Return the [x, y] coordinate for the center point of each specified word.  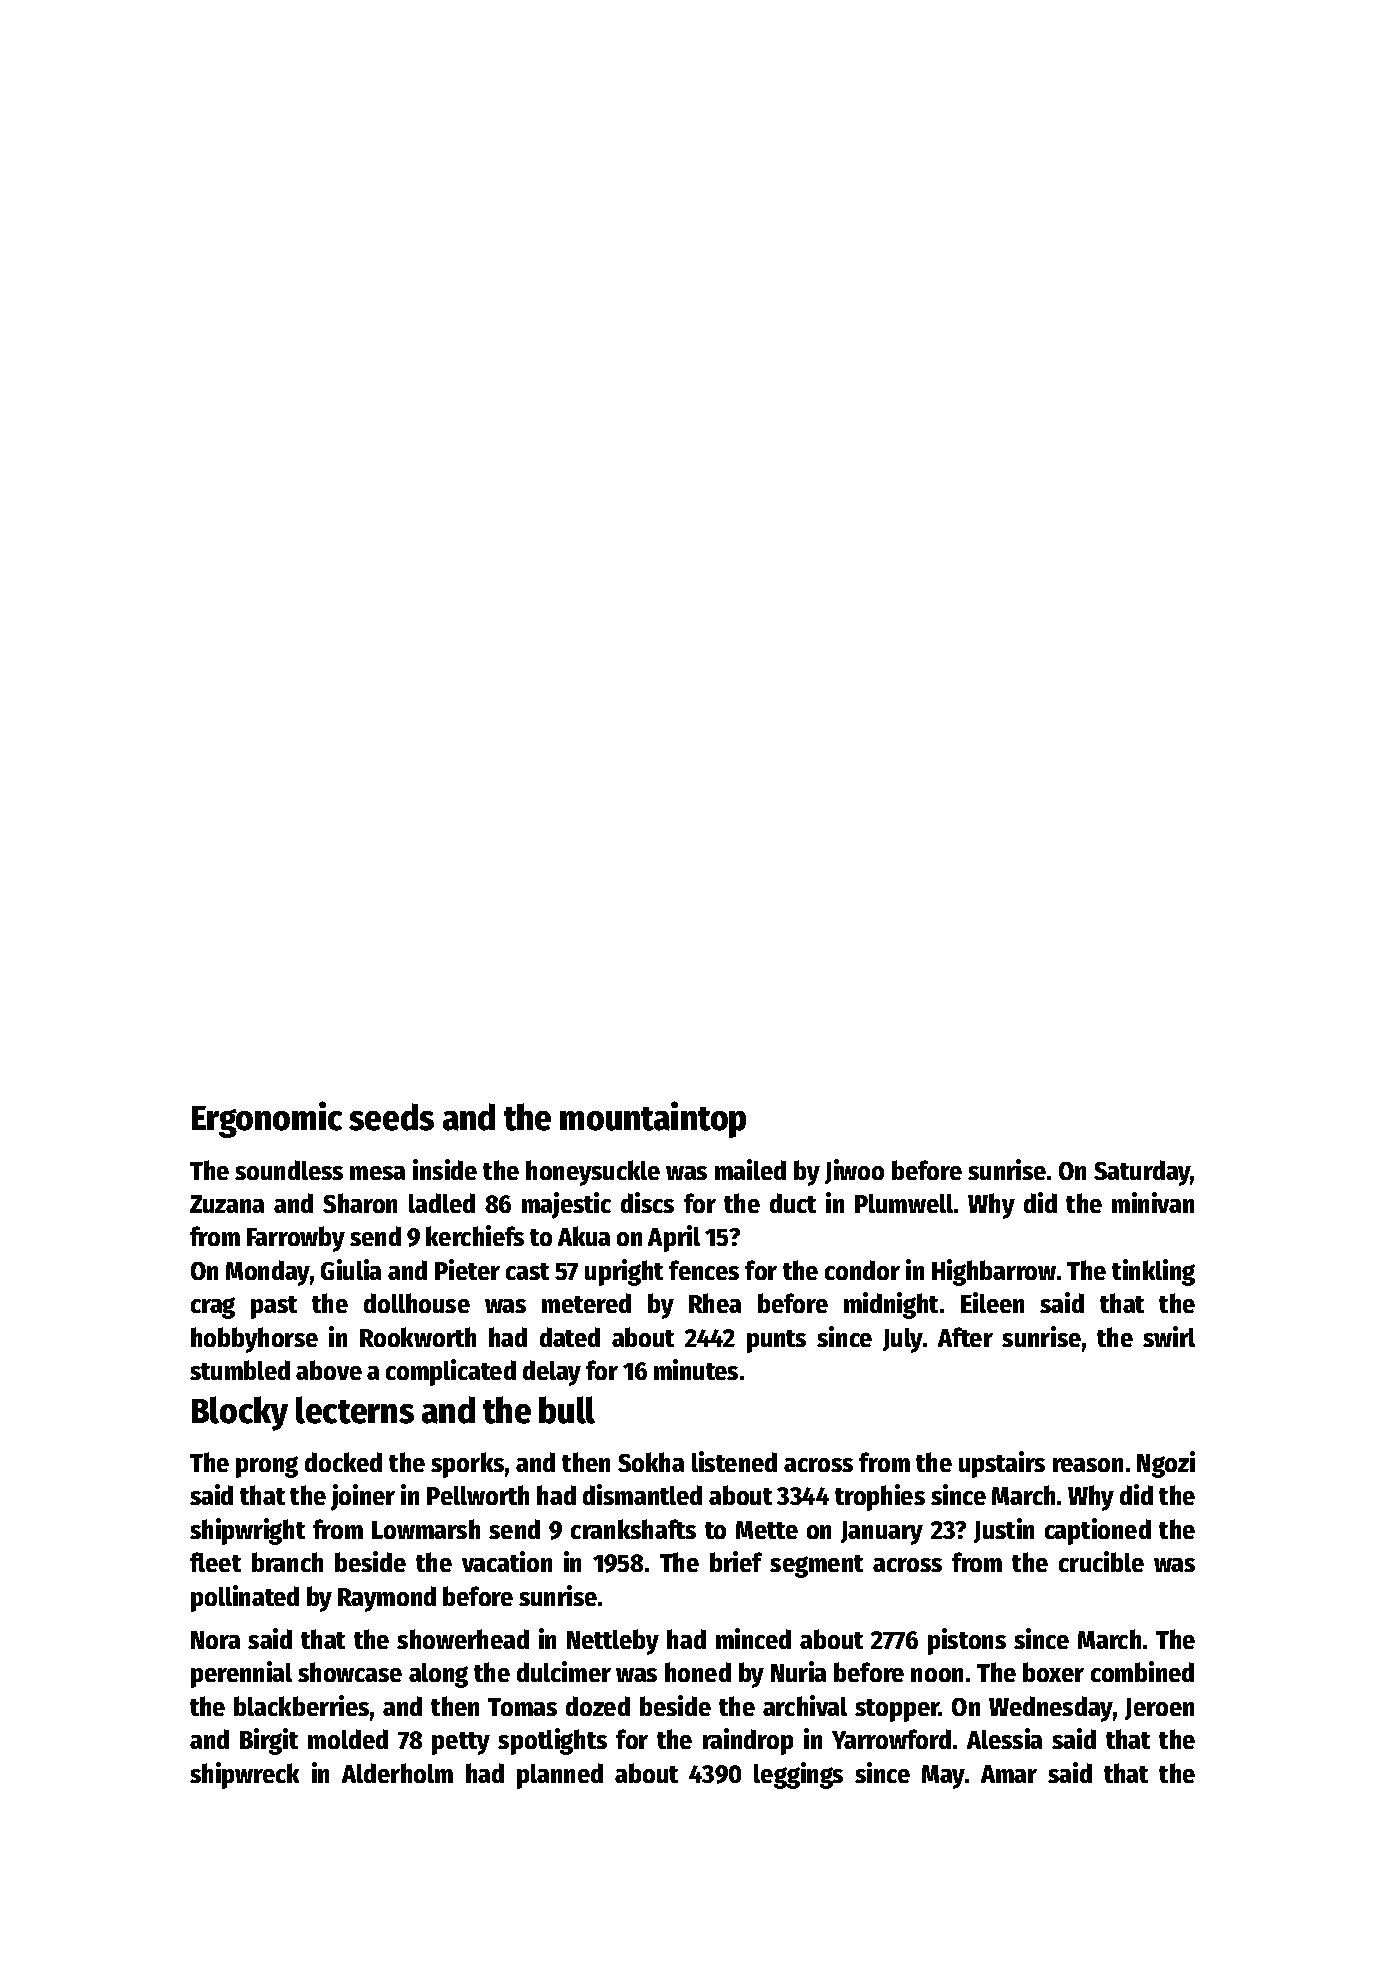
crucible [1101, 1561]
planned [560, 1776]
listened [734, 1461]
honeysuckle [593, 1173]
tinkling [1153, 1272]
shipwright [247, 1531]
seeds [391, 1117]
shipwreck [244, 1775]
